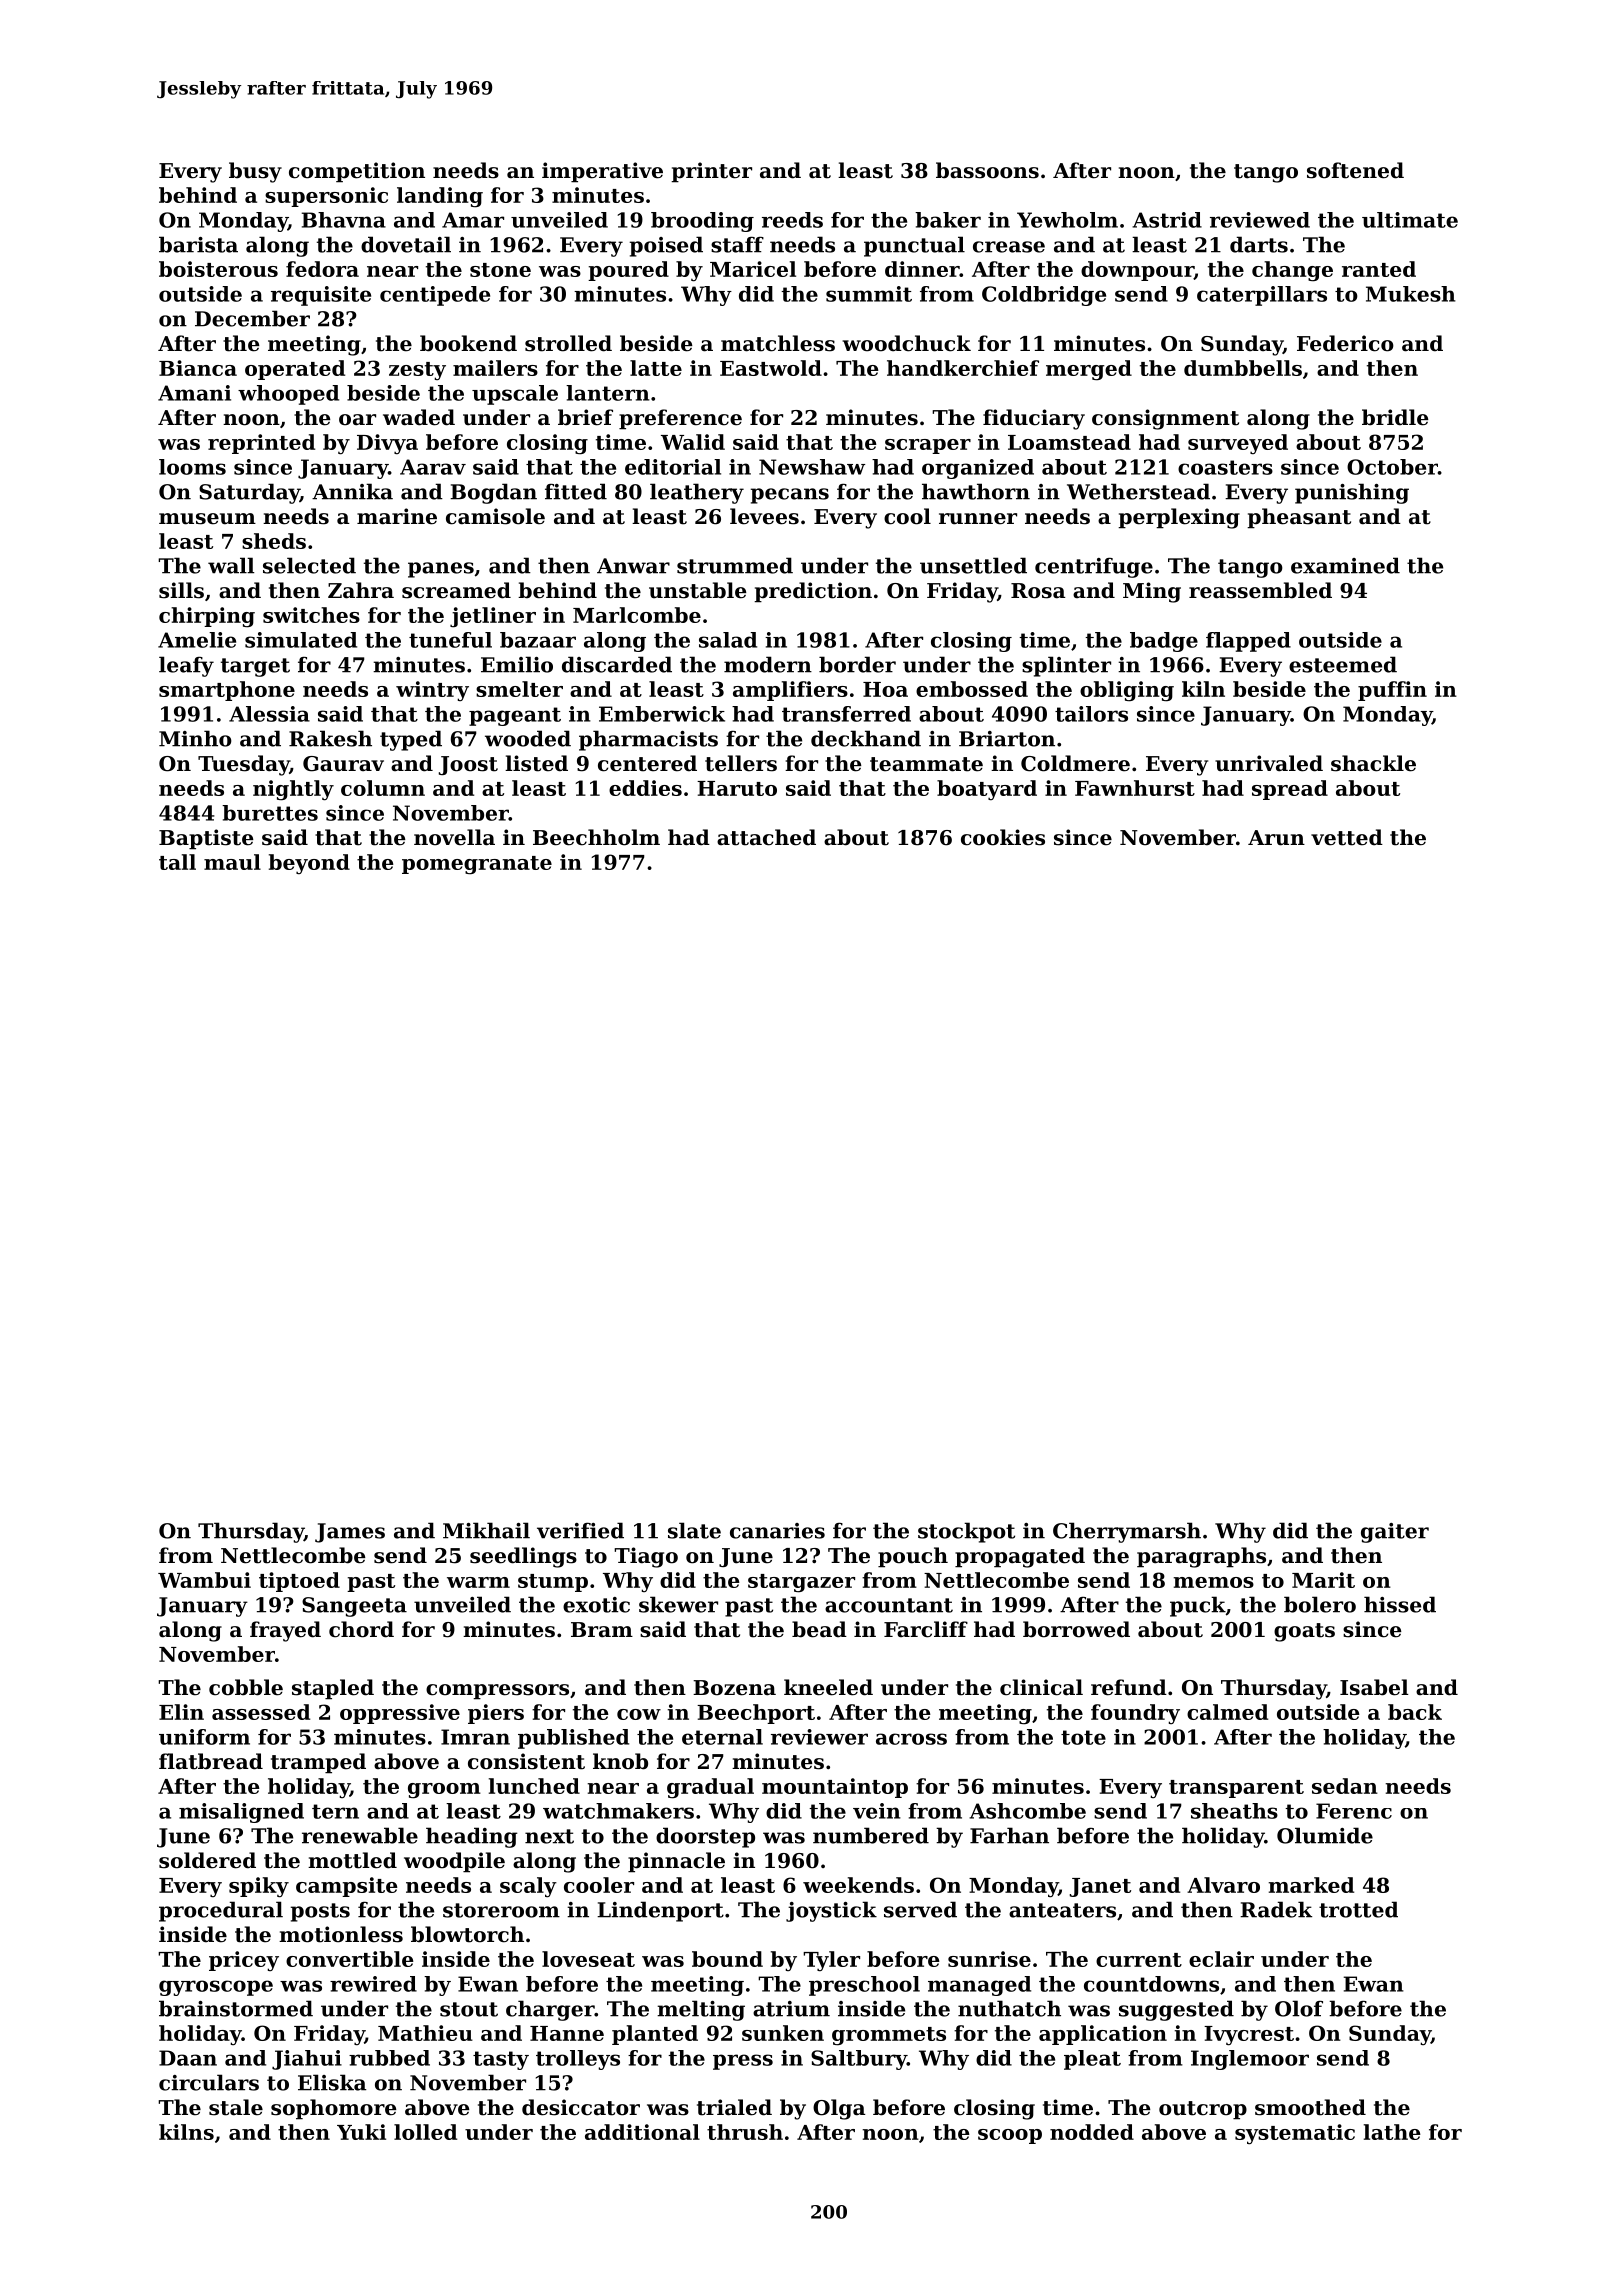  I want to click on Bozena, so click(734, 1688).
